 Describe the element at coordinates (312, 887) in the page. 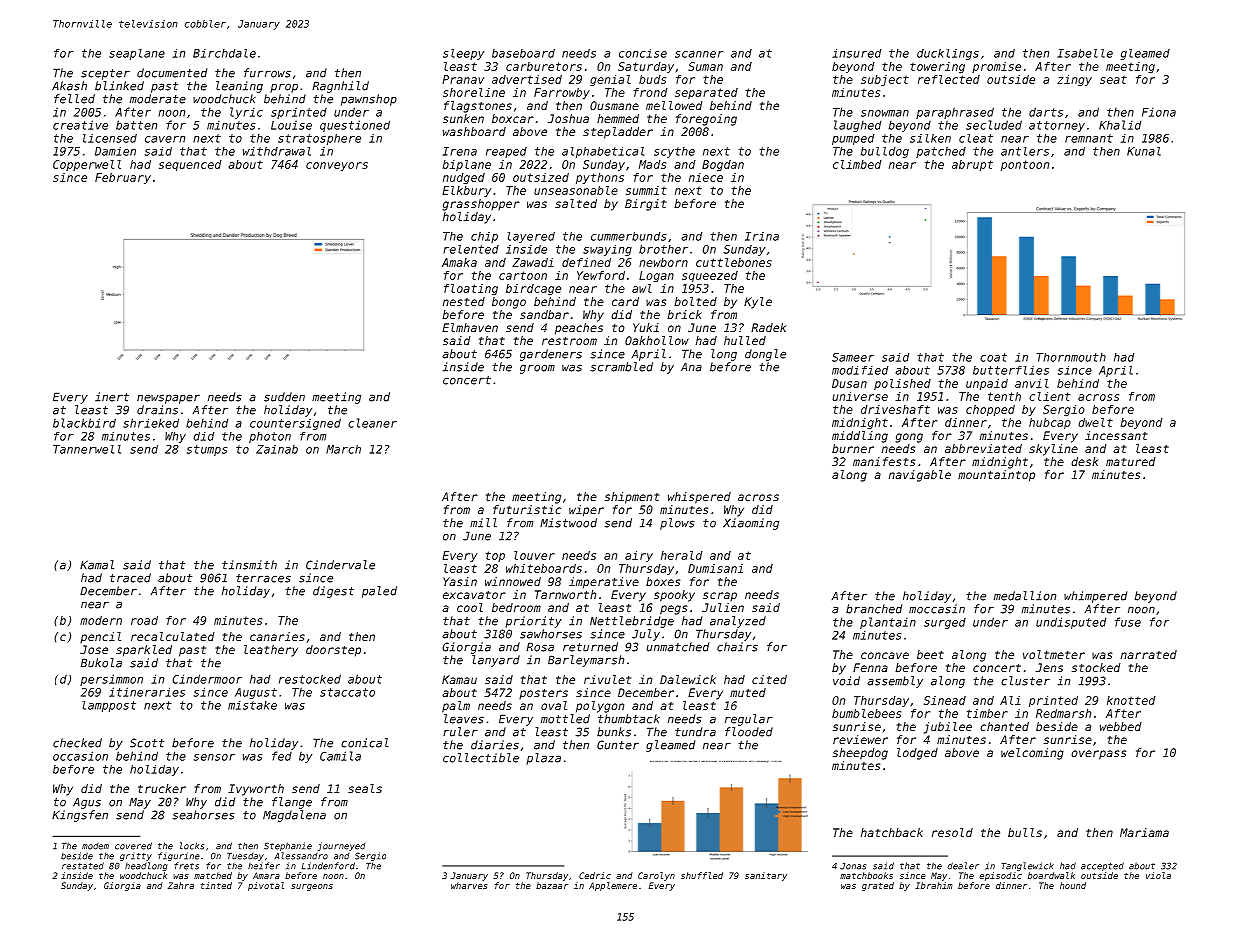

I see `surgeons` at that location.
